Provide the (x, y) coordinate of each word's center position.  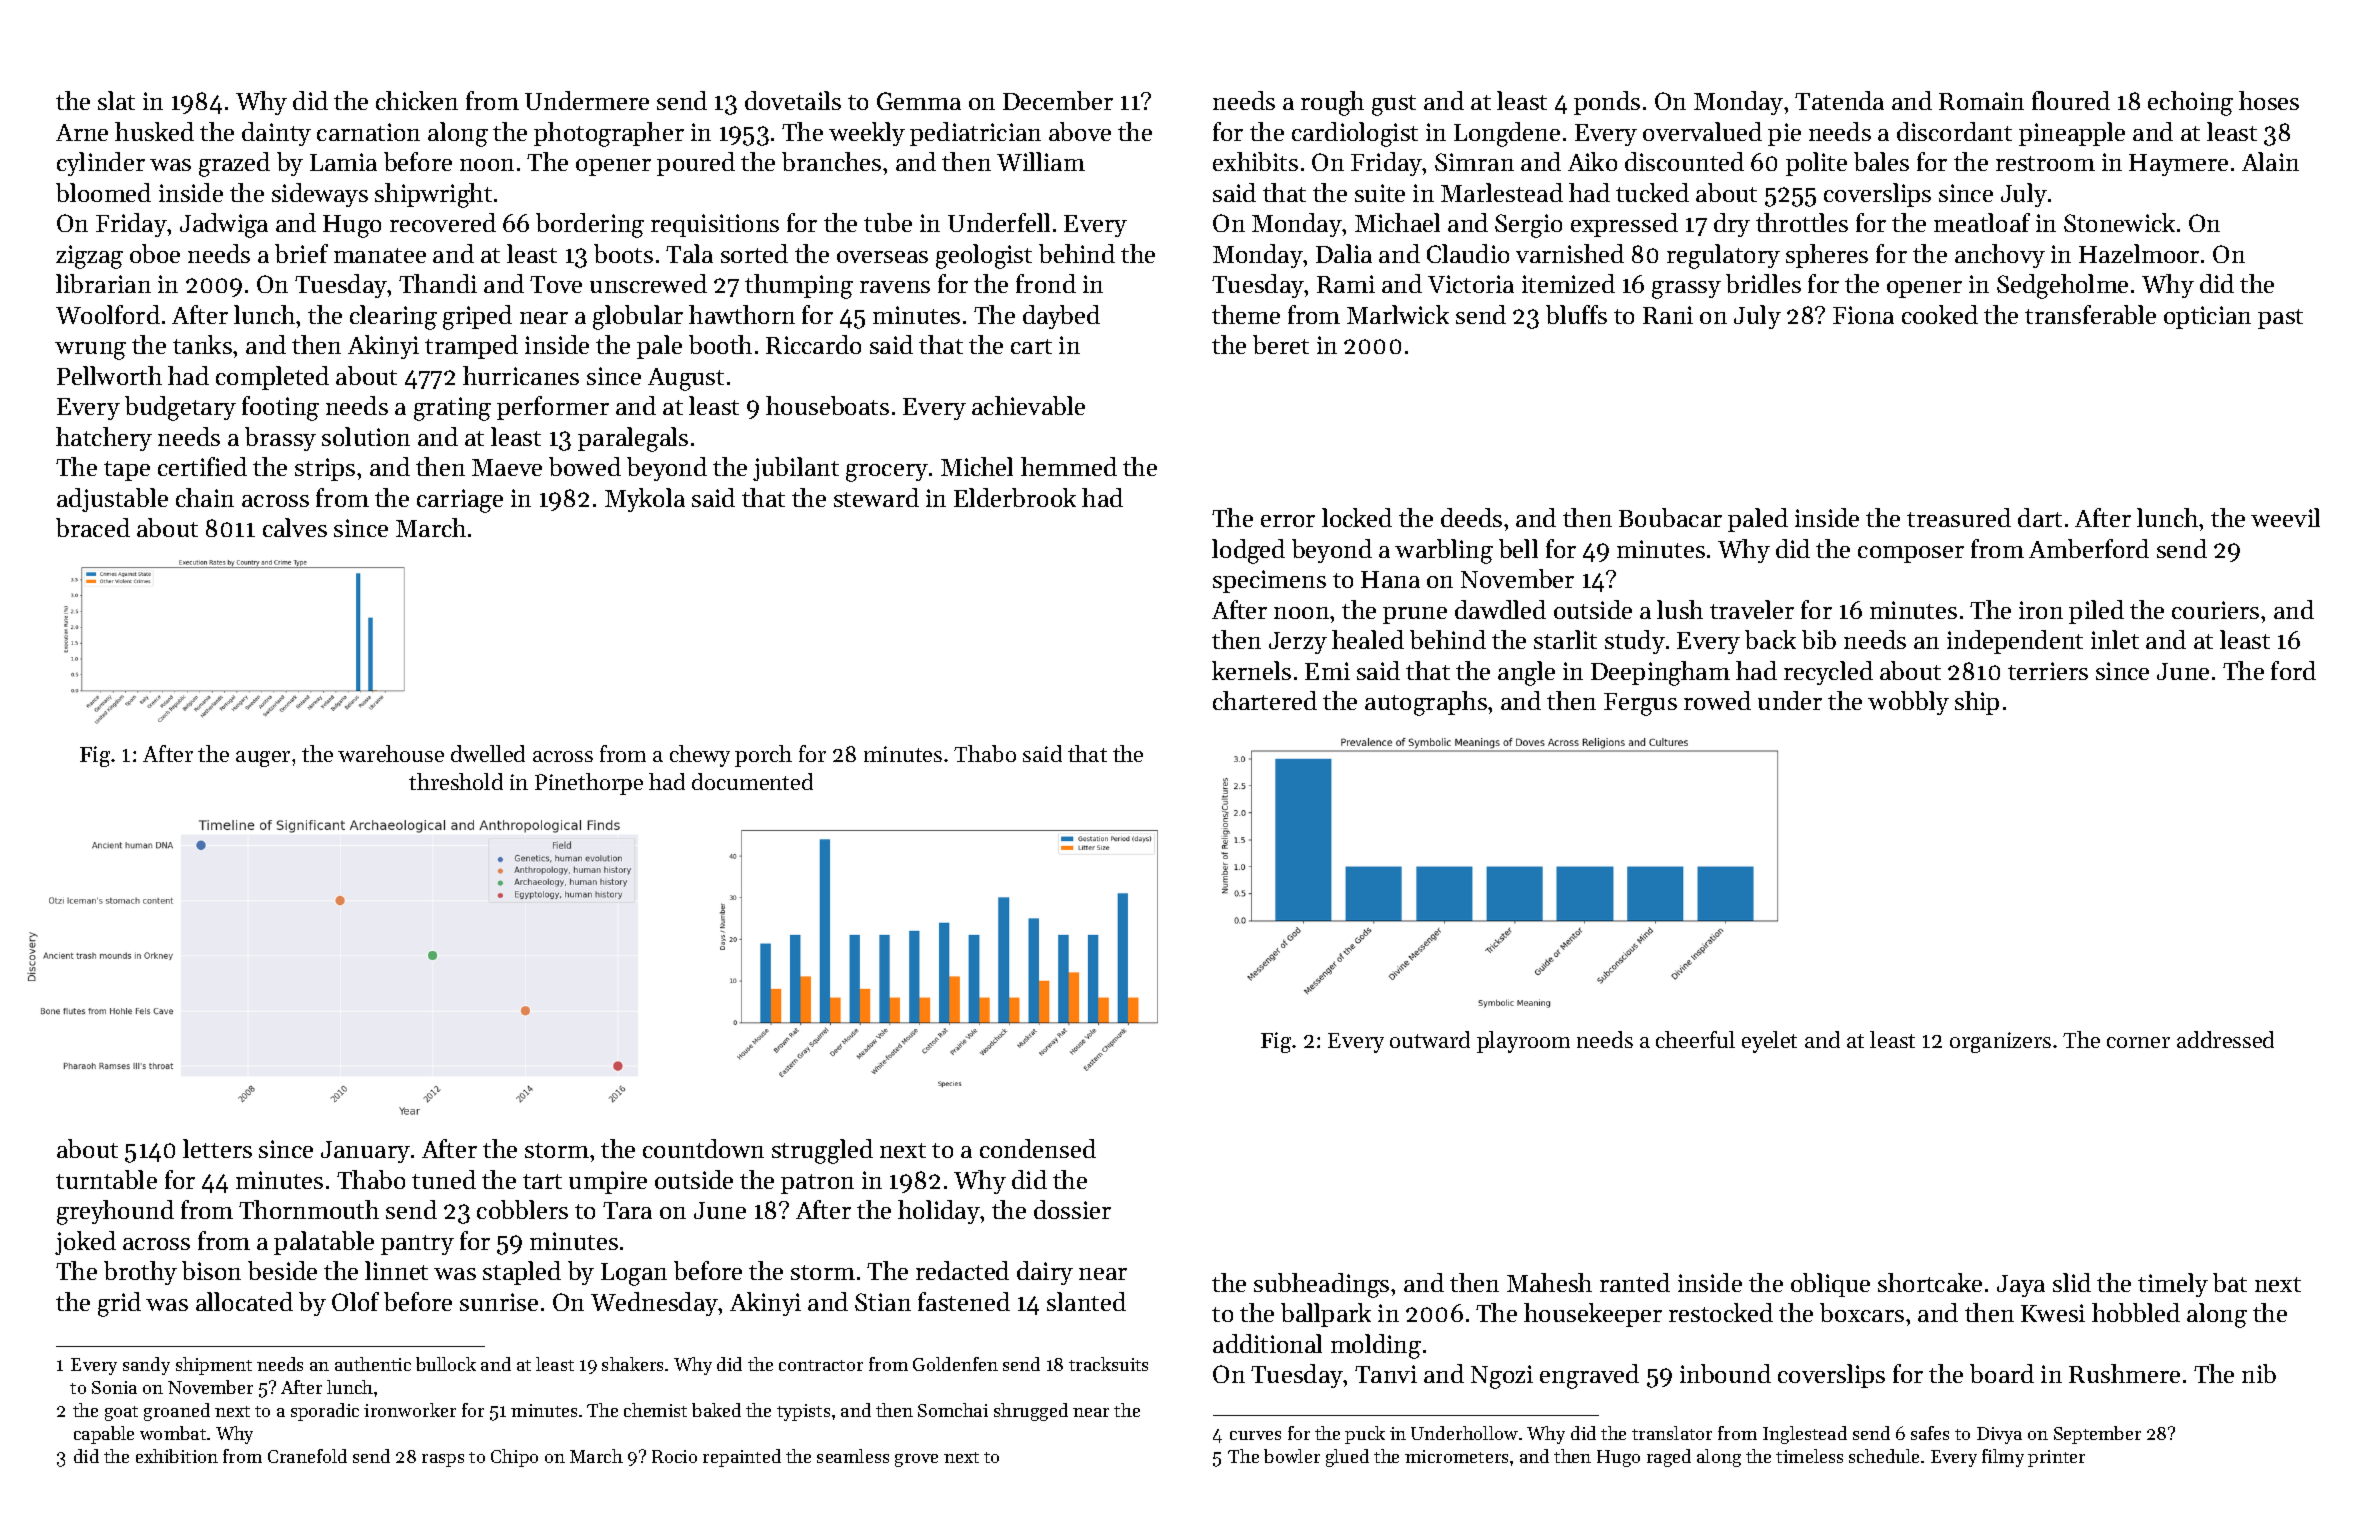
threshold (456, 781)
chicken (417, 100)
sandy (146, 1366)
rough (1332, 103)
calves (295, 527)
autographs (1426, 703)
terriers (2048, 671)
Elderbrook (1015, 497)
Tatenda (1839, 100)
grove (916, 1460)
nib (2259, 1373)
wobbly (1908, 703)
